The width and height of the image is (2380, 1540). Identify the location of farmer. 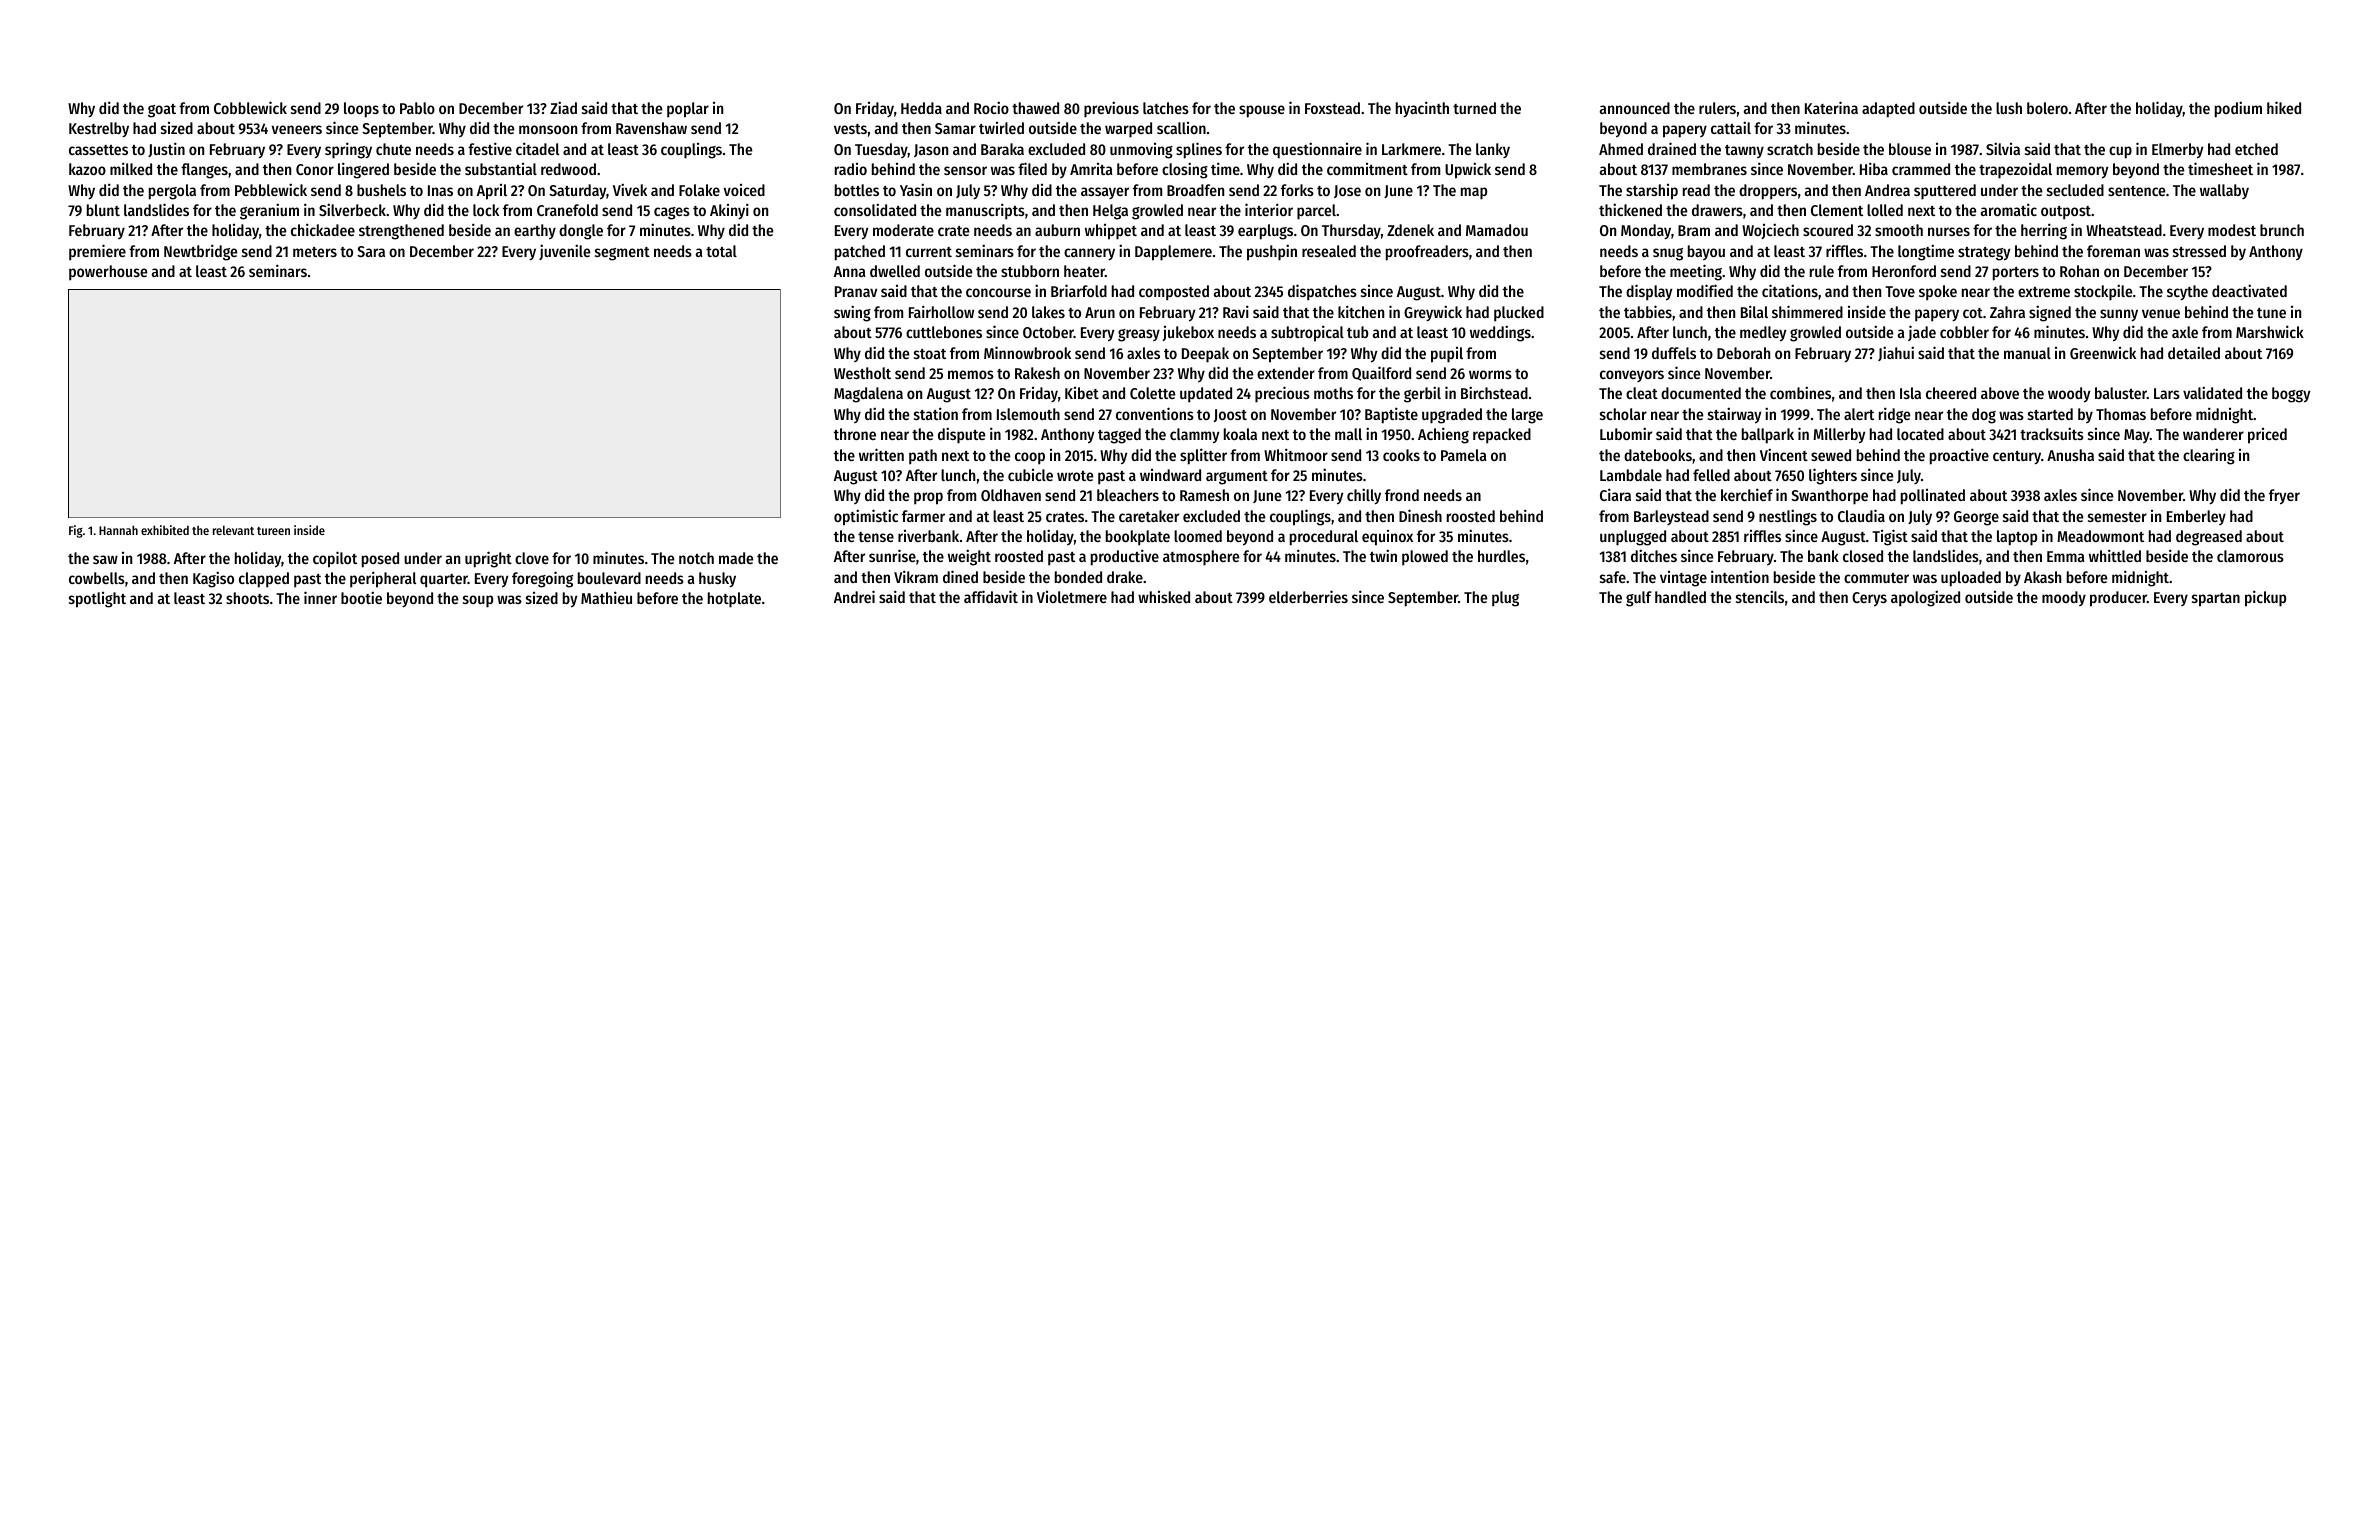
(923, 516).
